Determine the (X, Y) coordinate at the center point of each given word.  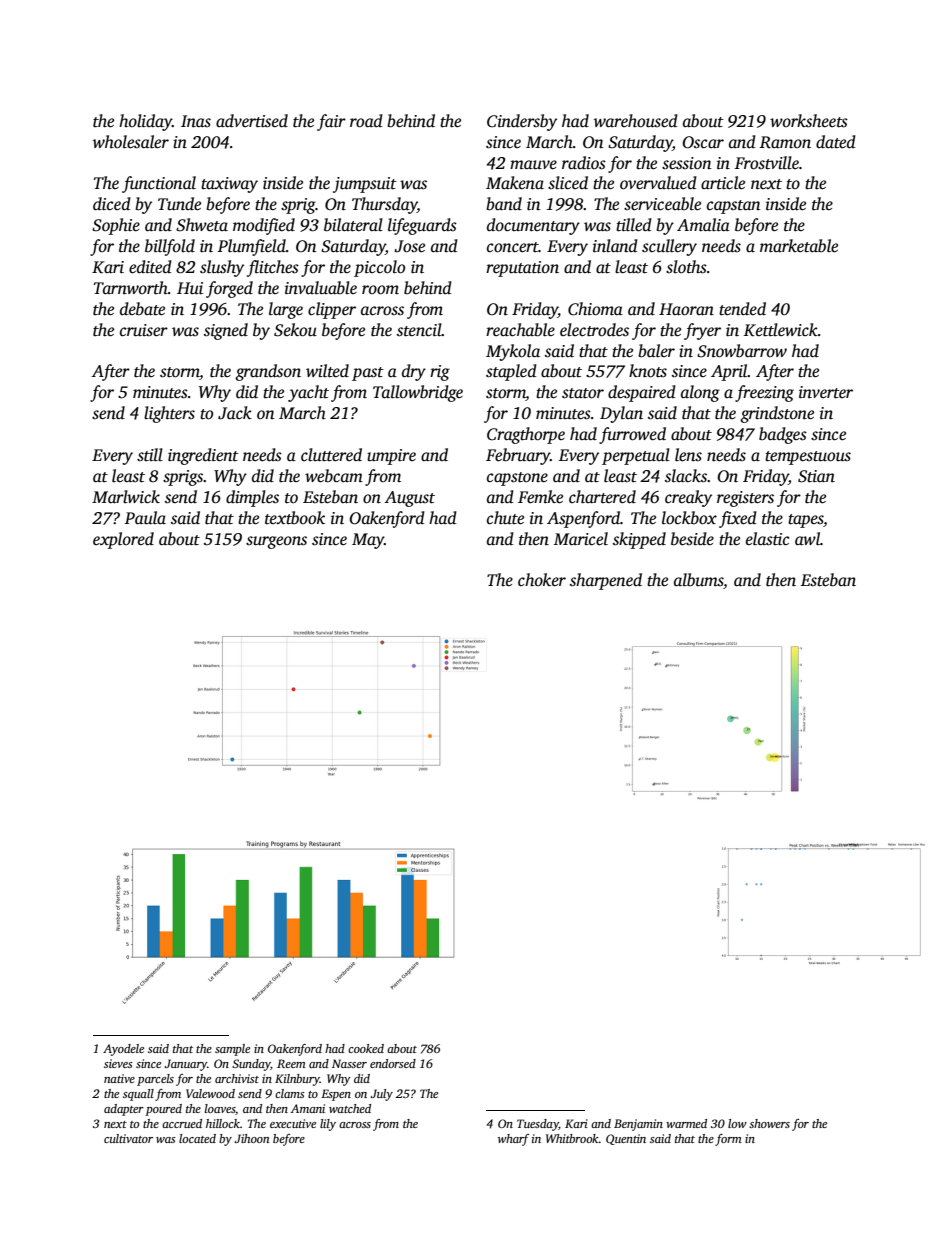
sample (232, 1050)
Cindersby (522, 122)
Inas (196, 121)
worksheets (809, 121)
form (728, 1140)
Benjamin (638, 1125)
